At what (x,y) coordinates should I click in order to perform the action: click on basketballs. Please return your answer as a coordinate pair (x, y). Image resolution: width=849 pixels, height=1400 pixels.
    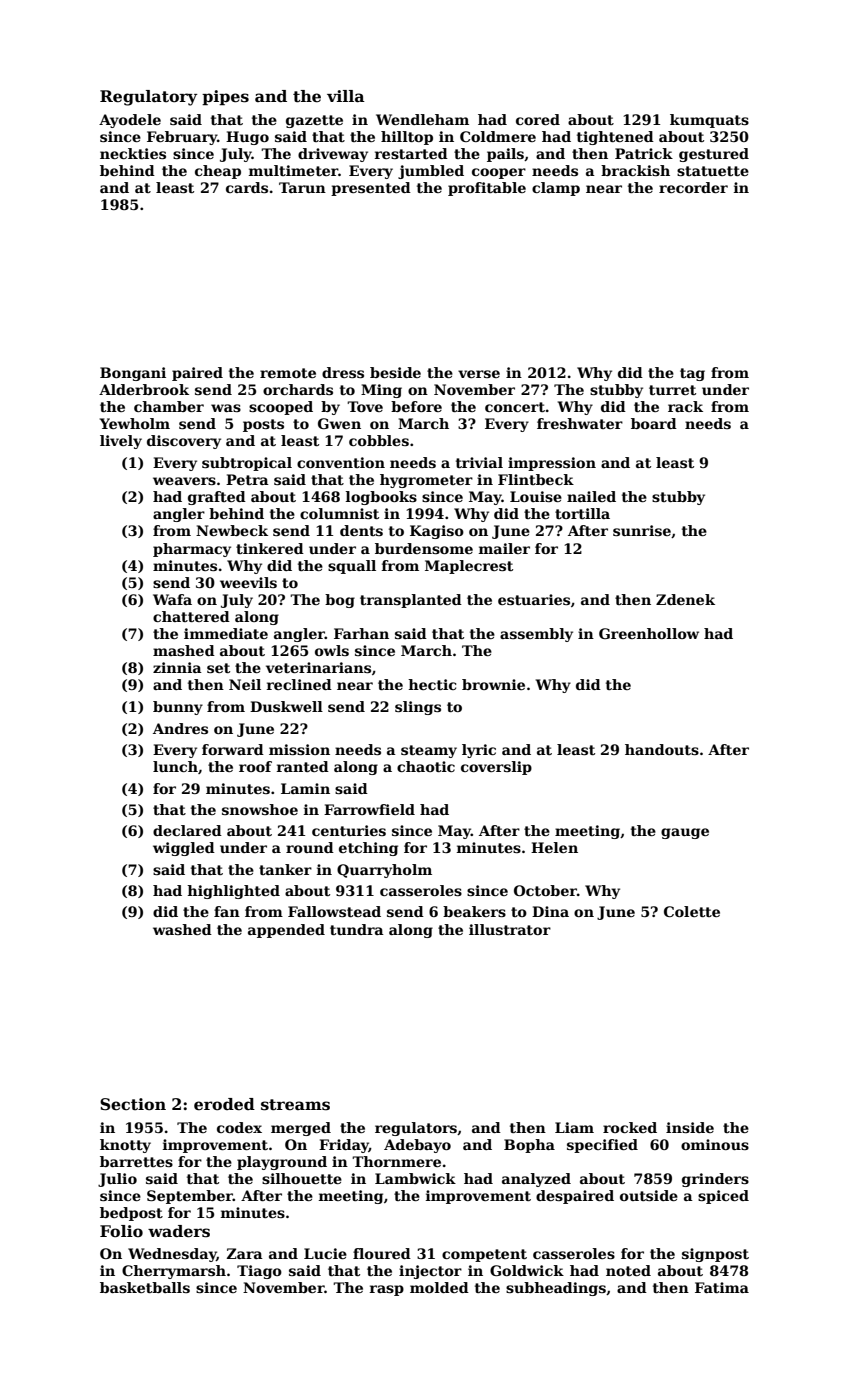
    Looking at the image, I should click on (145, 1287).
